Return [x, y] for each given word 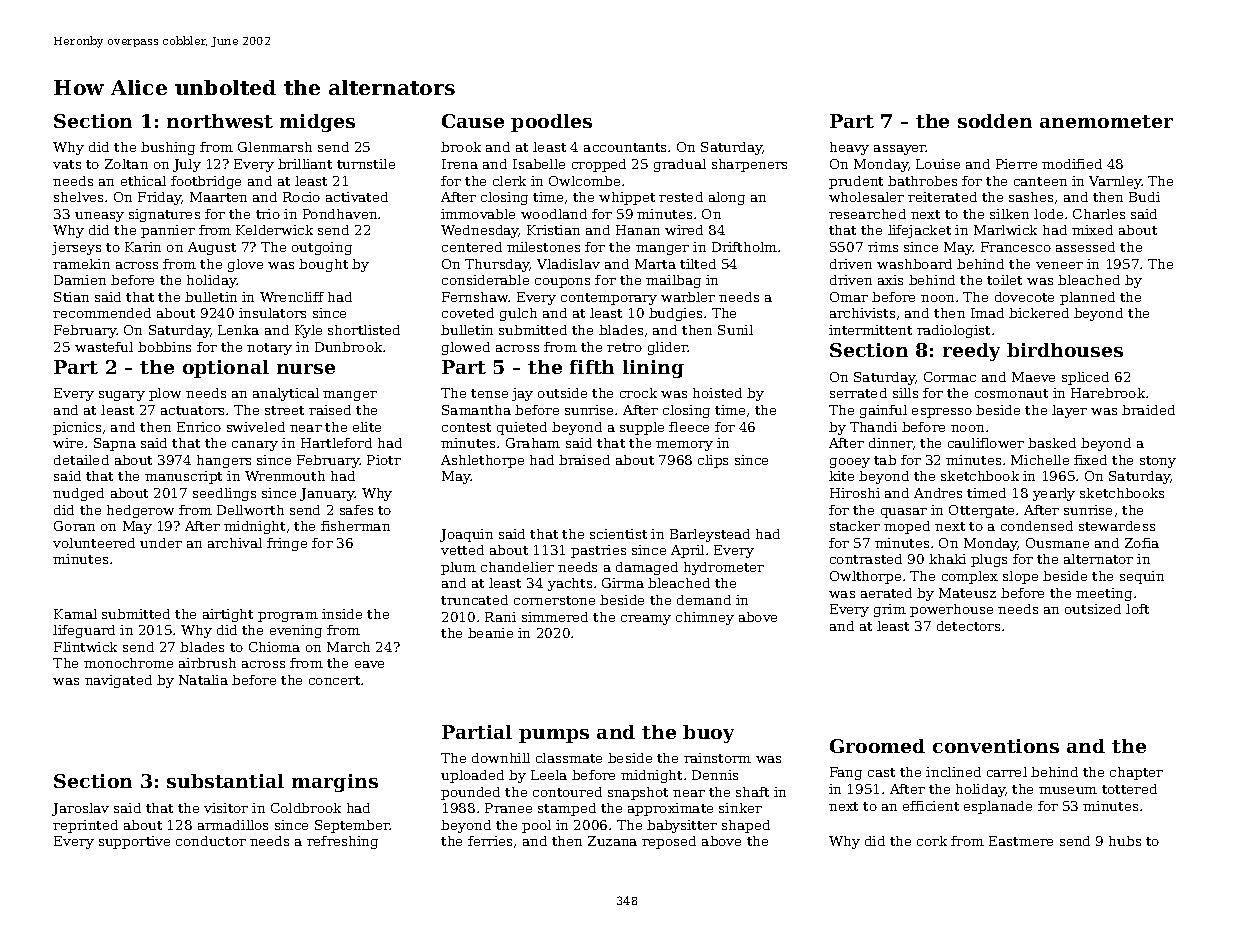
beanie [490, 633]
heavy [849, 148]
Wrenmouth [285, 476]
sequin [1142, 577]
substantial [225, 781]
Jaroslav [80, 809]
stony [1158, 462]
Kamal [75, 614]
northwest [220, 121]
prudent [856, 182]
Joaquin [466, 535]
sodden [995, 121]
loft [1137, 609]
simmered [555, 617]
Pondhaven [340, 214]
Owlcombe [584, 181]
